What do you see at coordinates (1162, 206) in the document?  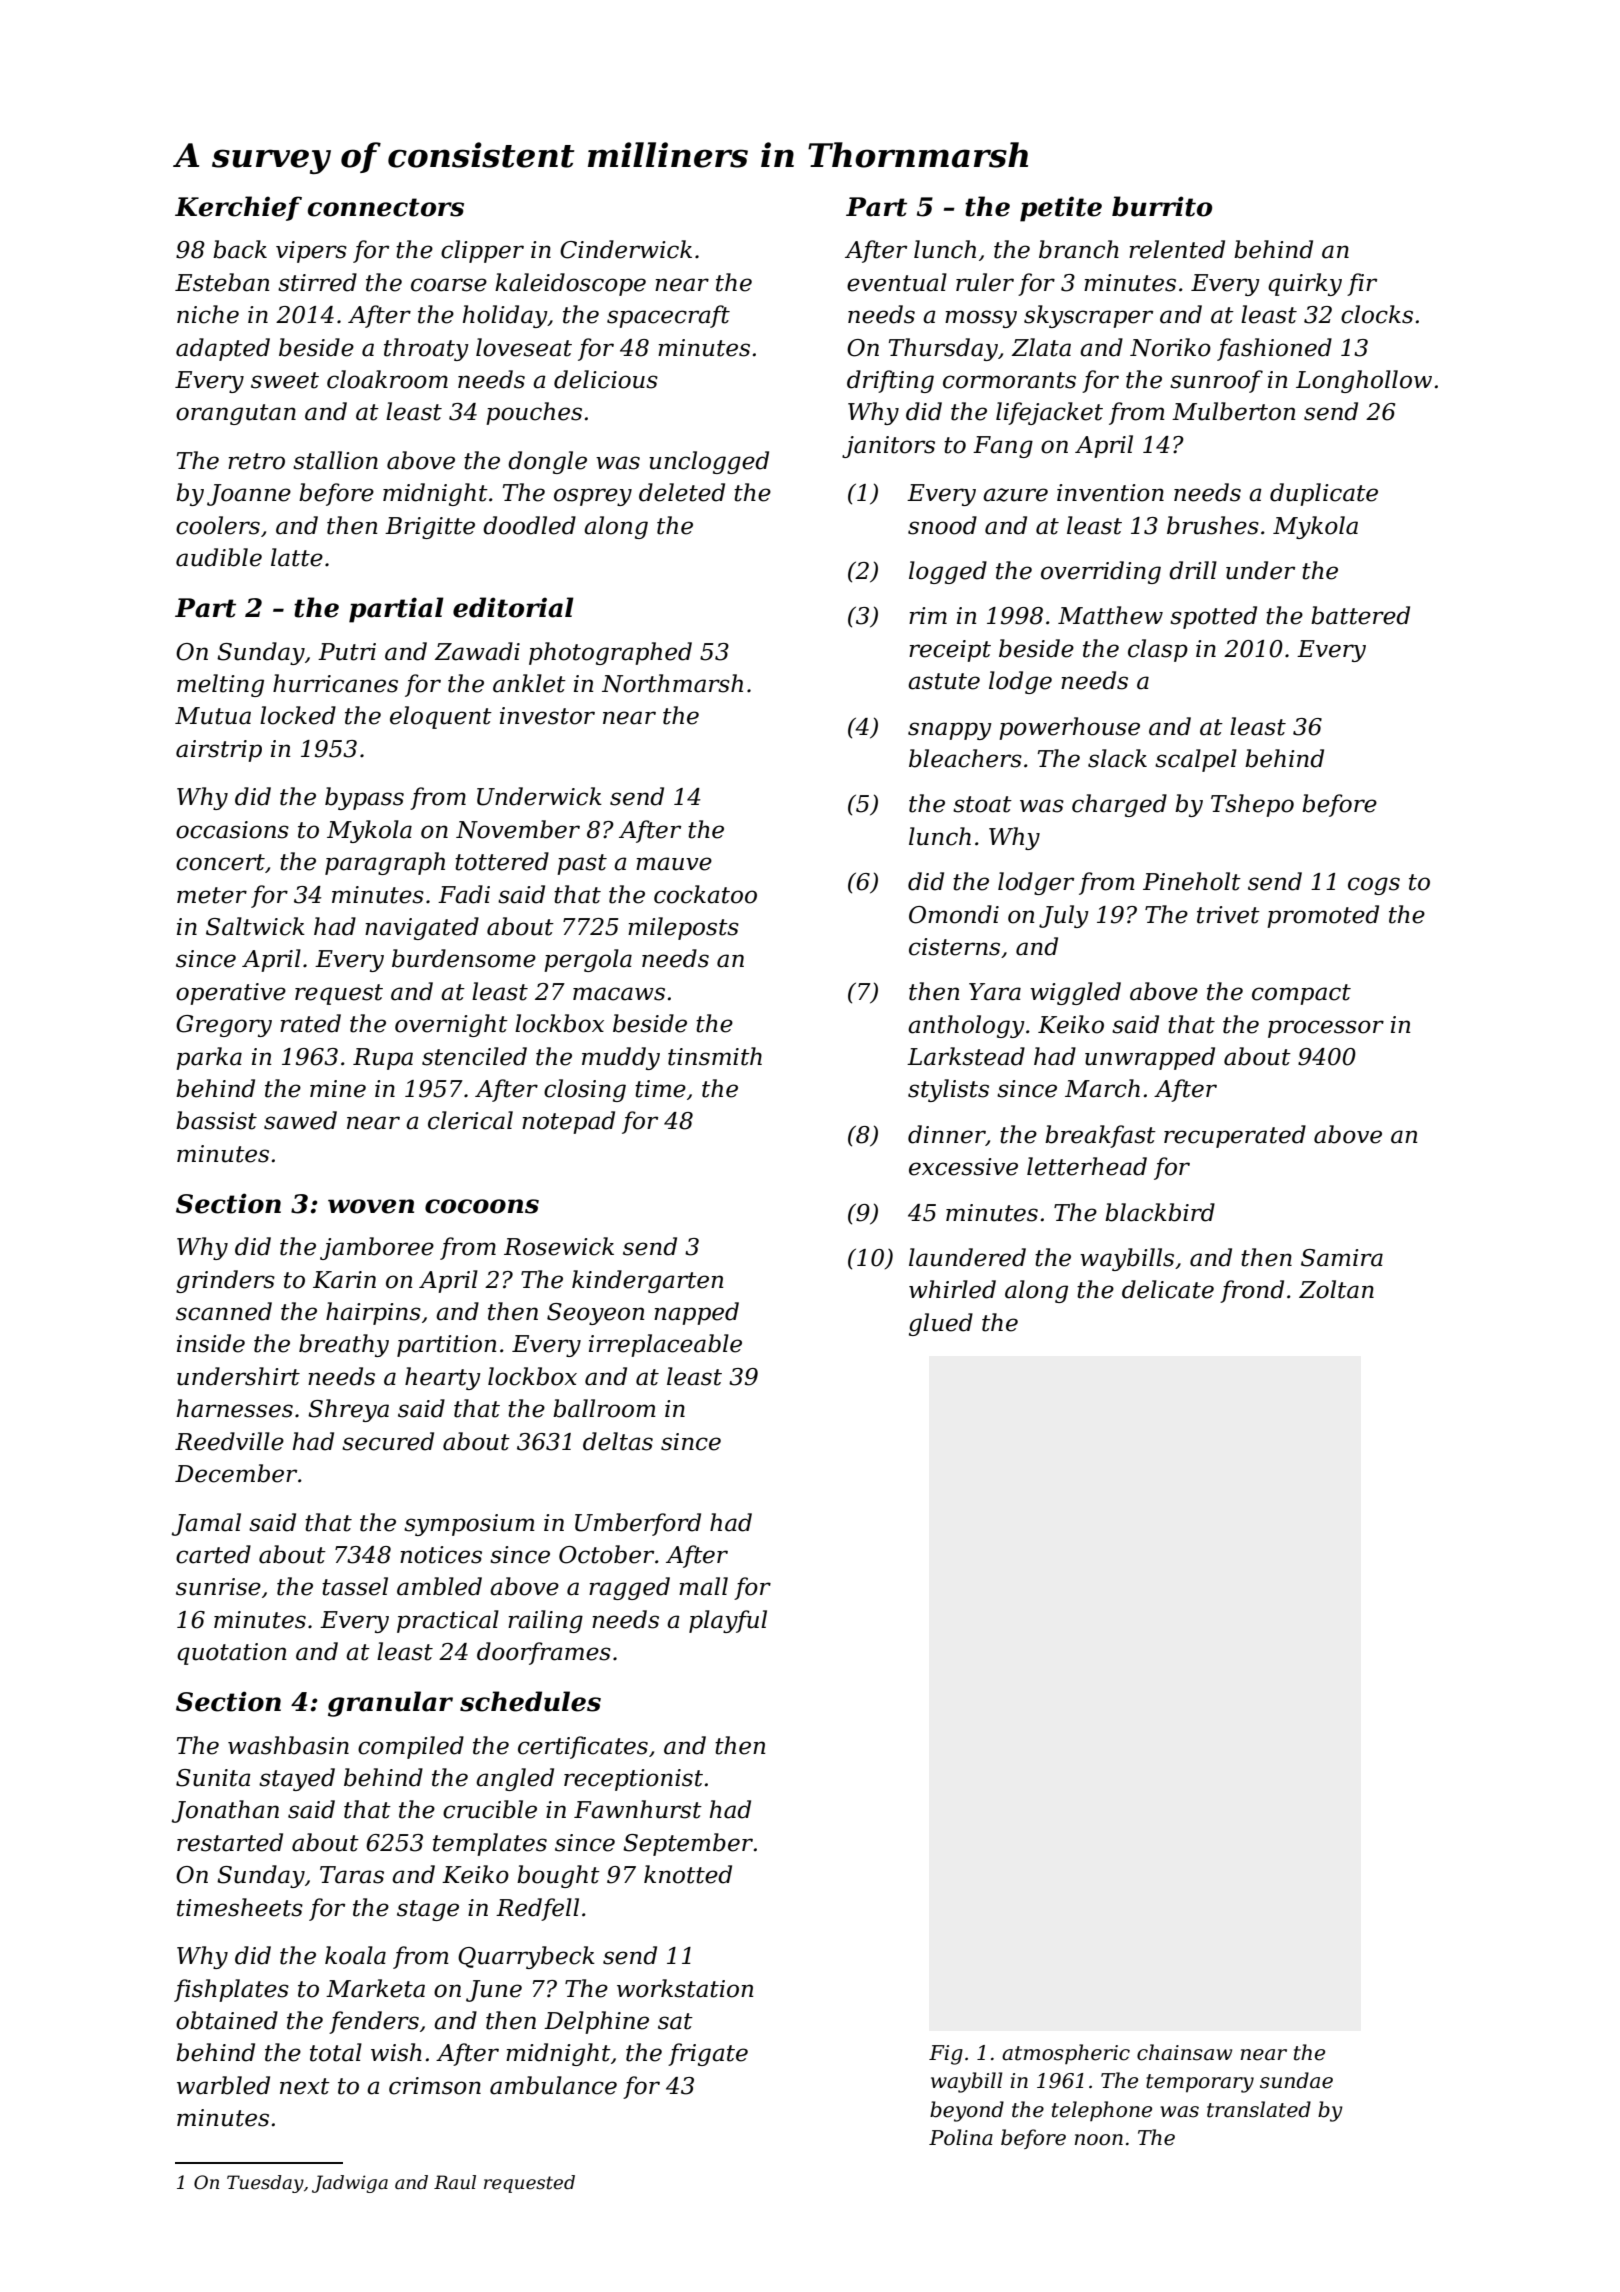 I see `burrito` at bounding box center [1162, 206].
